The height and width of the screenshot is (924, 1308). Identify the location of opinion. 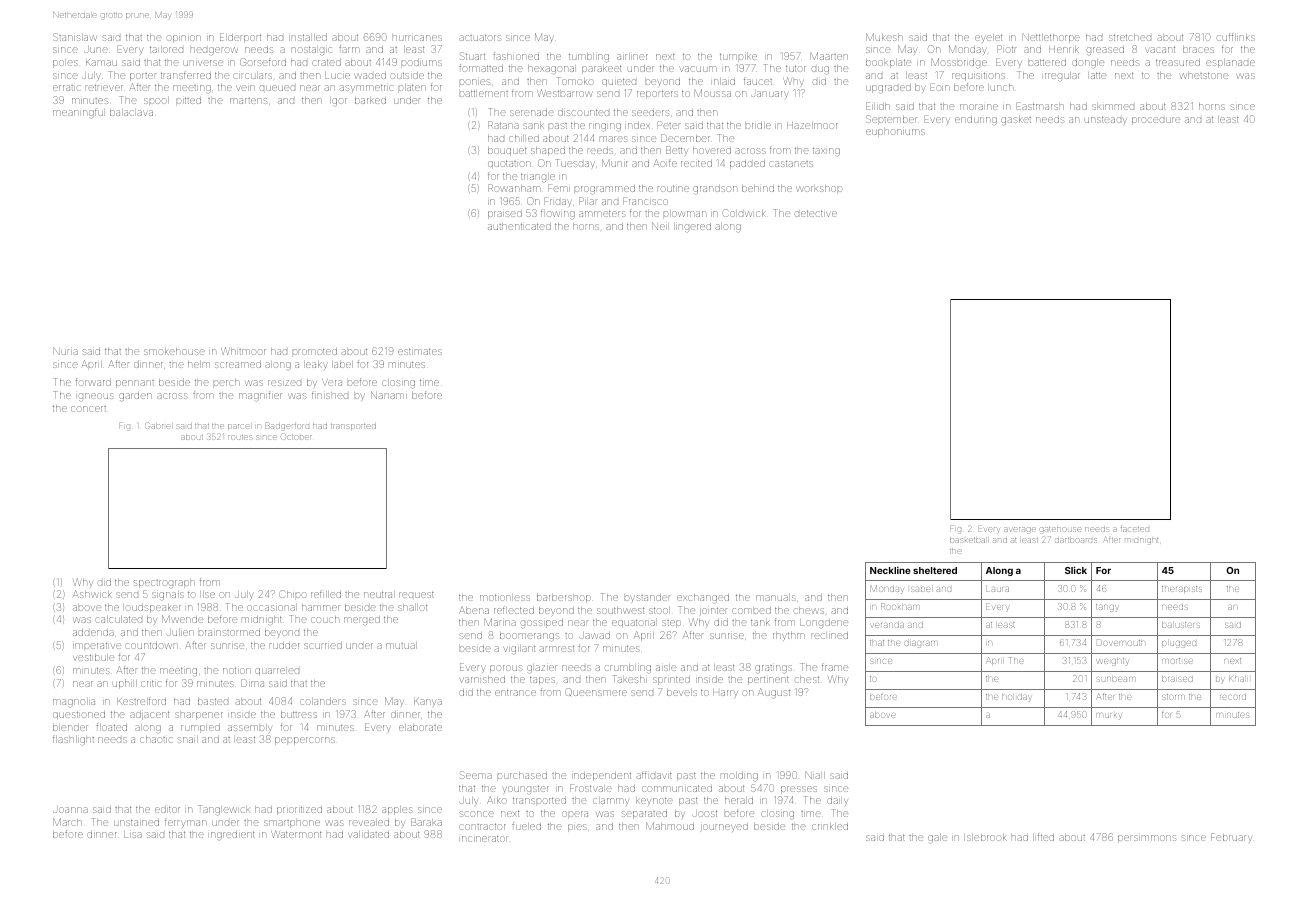
(184, 39).
